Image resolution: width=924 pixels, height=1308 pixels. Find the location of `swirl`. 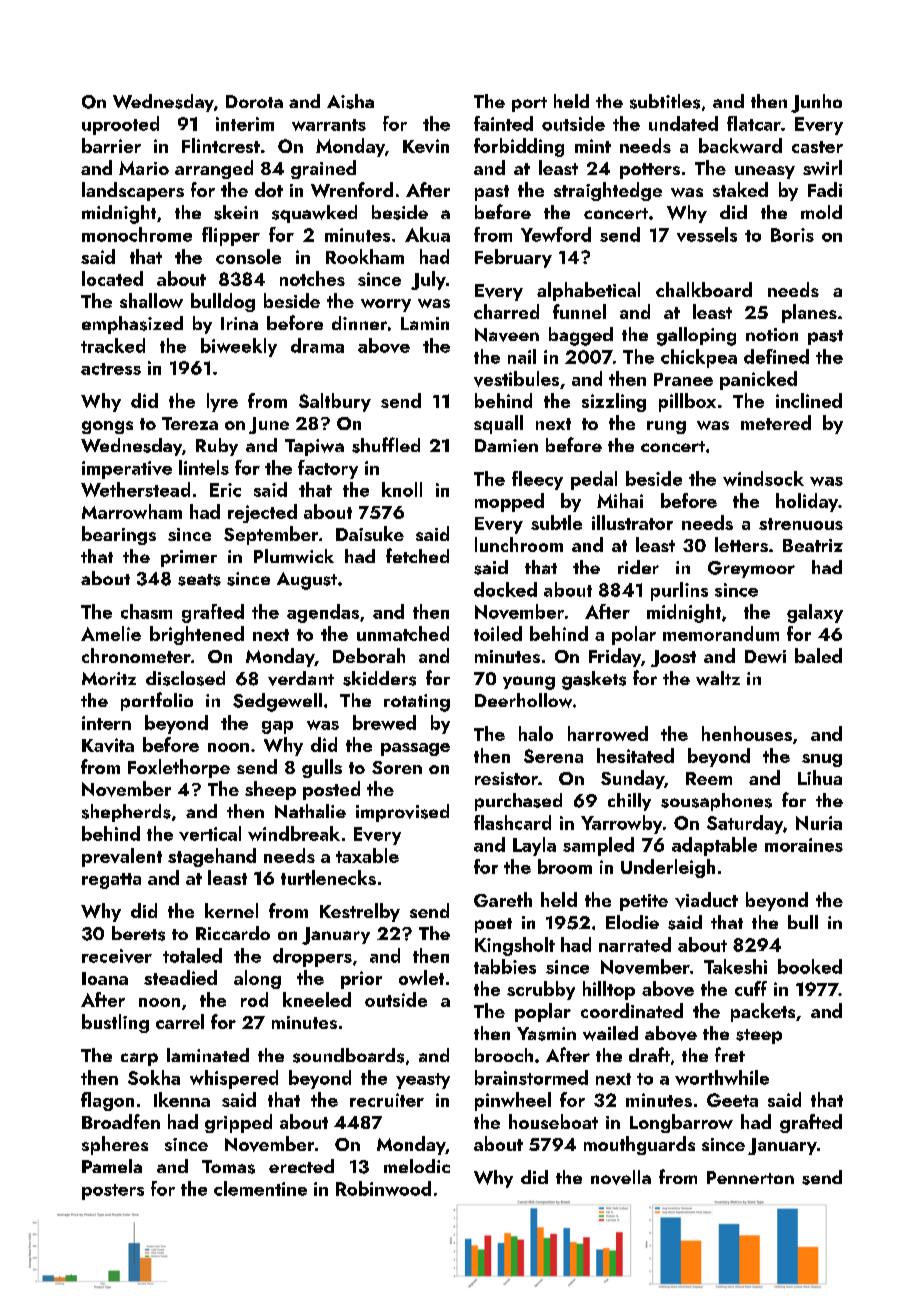

swirl is located at coordinates (822, 167).
